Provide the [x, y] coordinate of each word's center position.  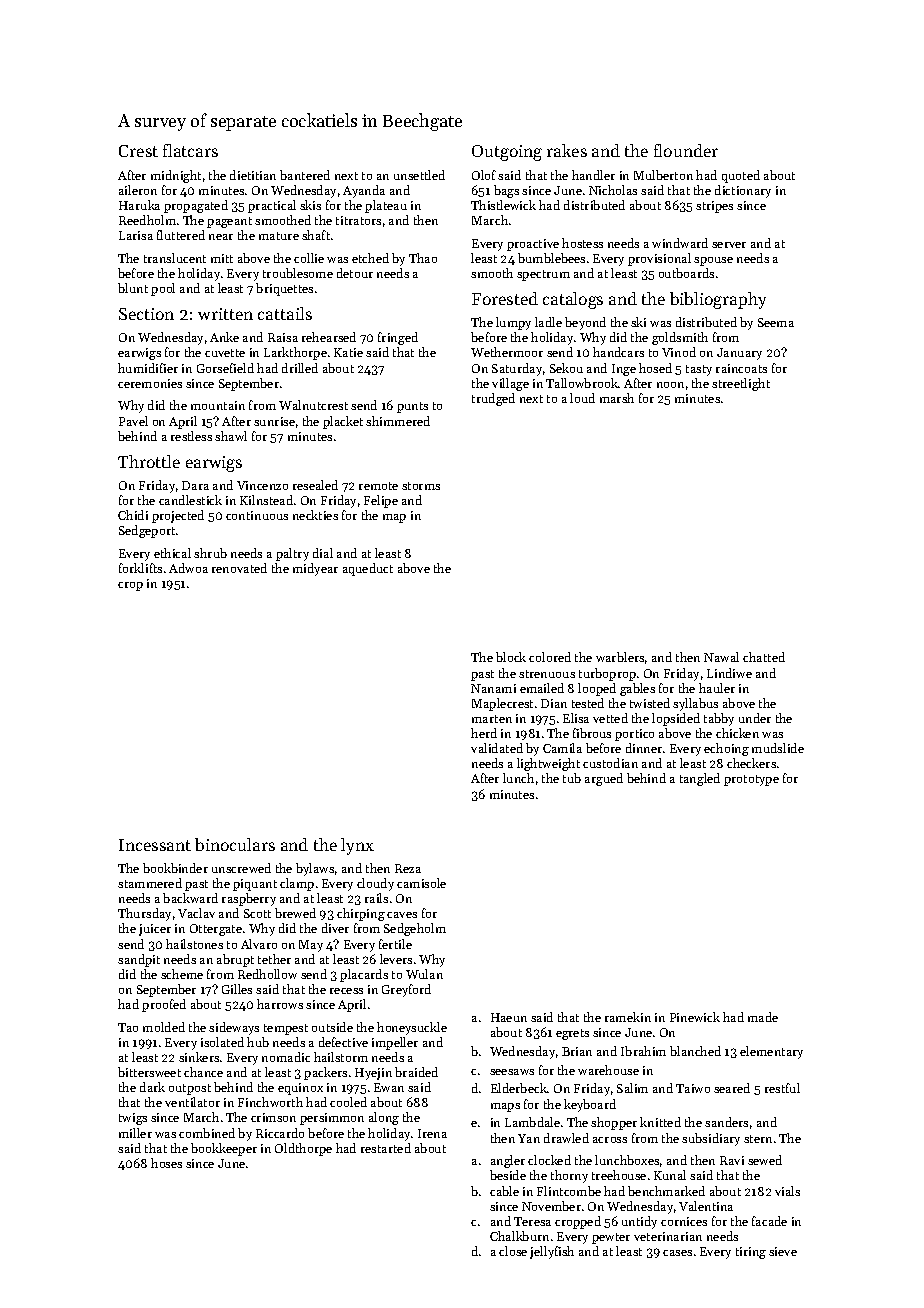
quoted [741, 176]
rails [376, 898]
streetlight [741, 384]
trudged [493, 399]
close [513, 1251]
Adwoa [188, 568]
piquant [255, 885]
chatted [764, 657]
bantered [305, 175]
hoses [166, 1163]
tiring [751, 1253]
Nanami [493, 688]
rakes [567, 150]
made [763, 1017]
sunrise [274, 421]
